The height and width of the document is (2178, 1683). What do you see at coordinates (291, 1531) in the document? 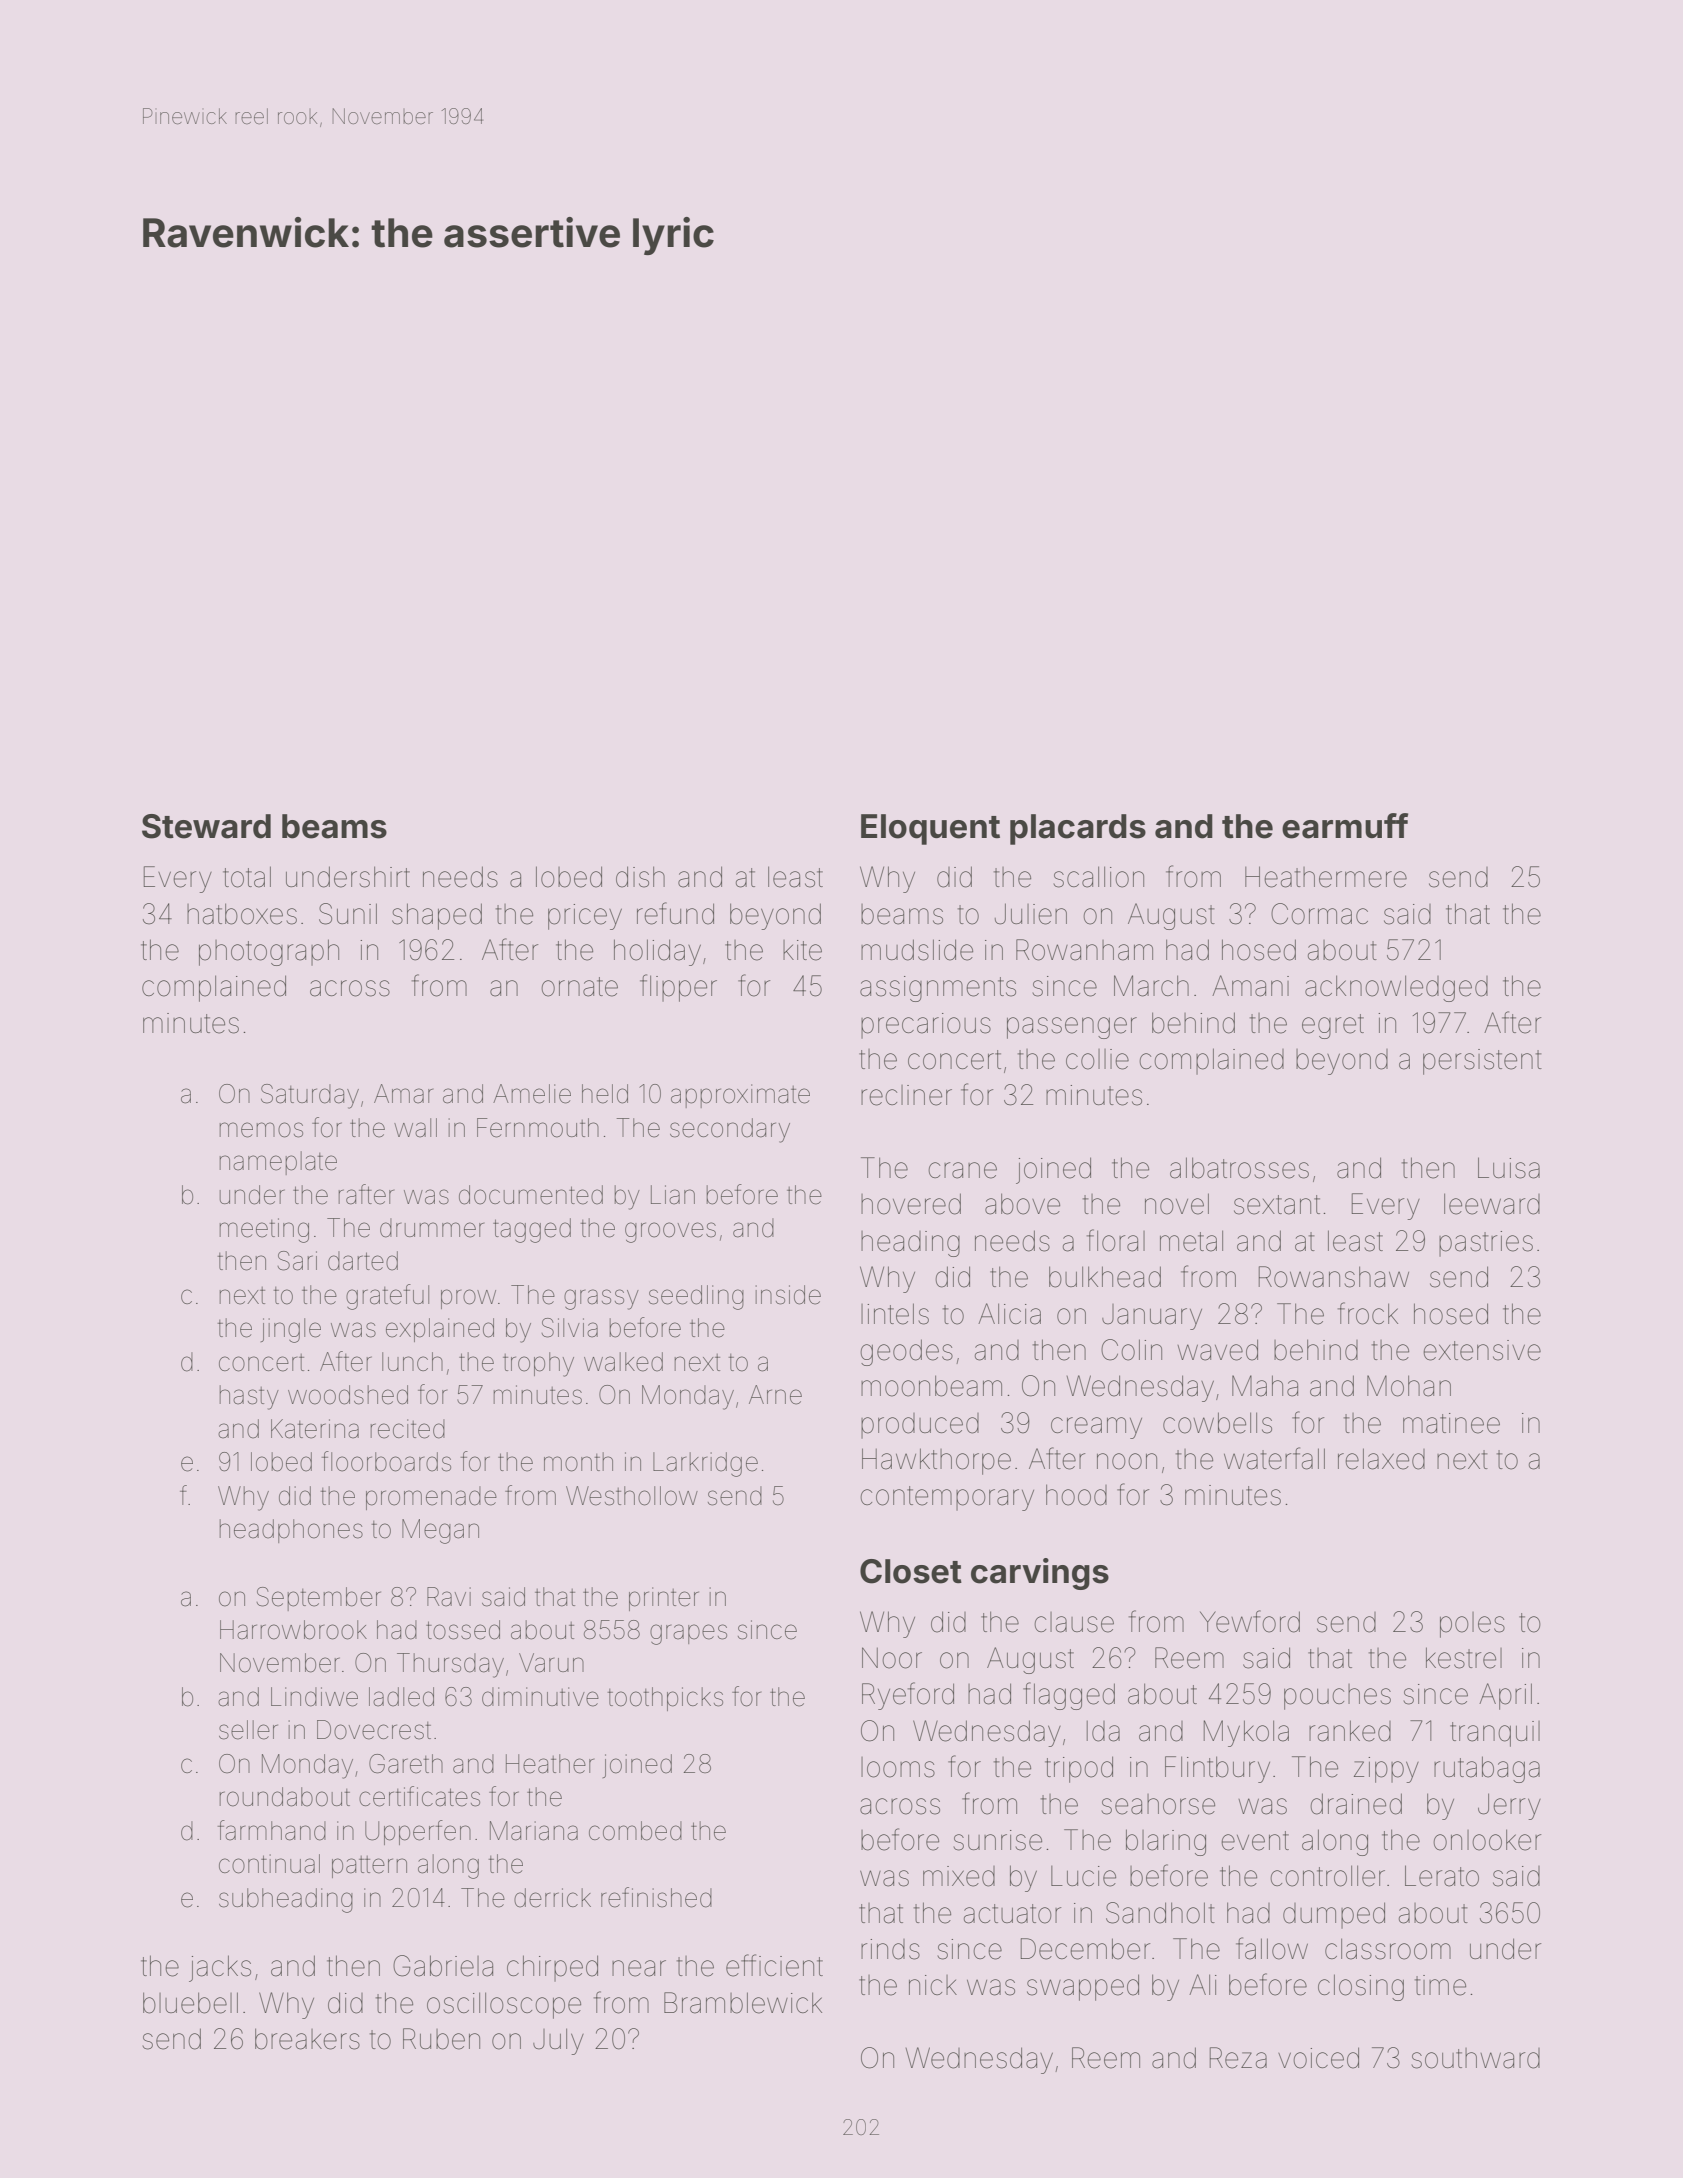
I see `headphones` at bounding box center [291, 1531].
